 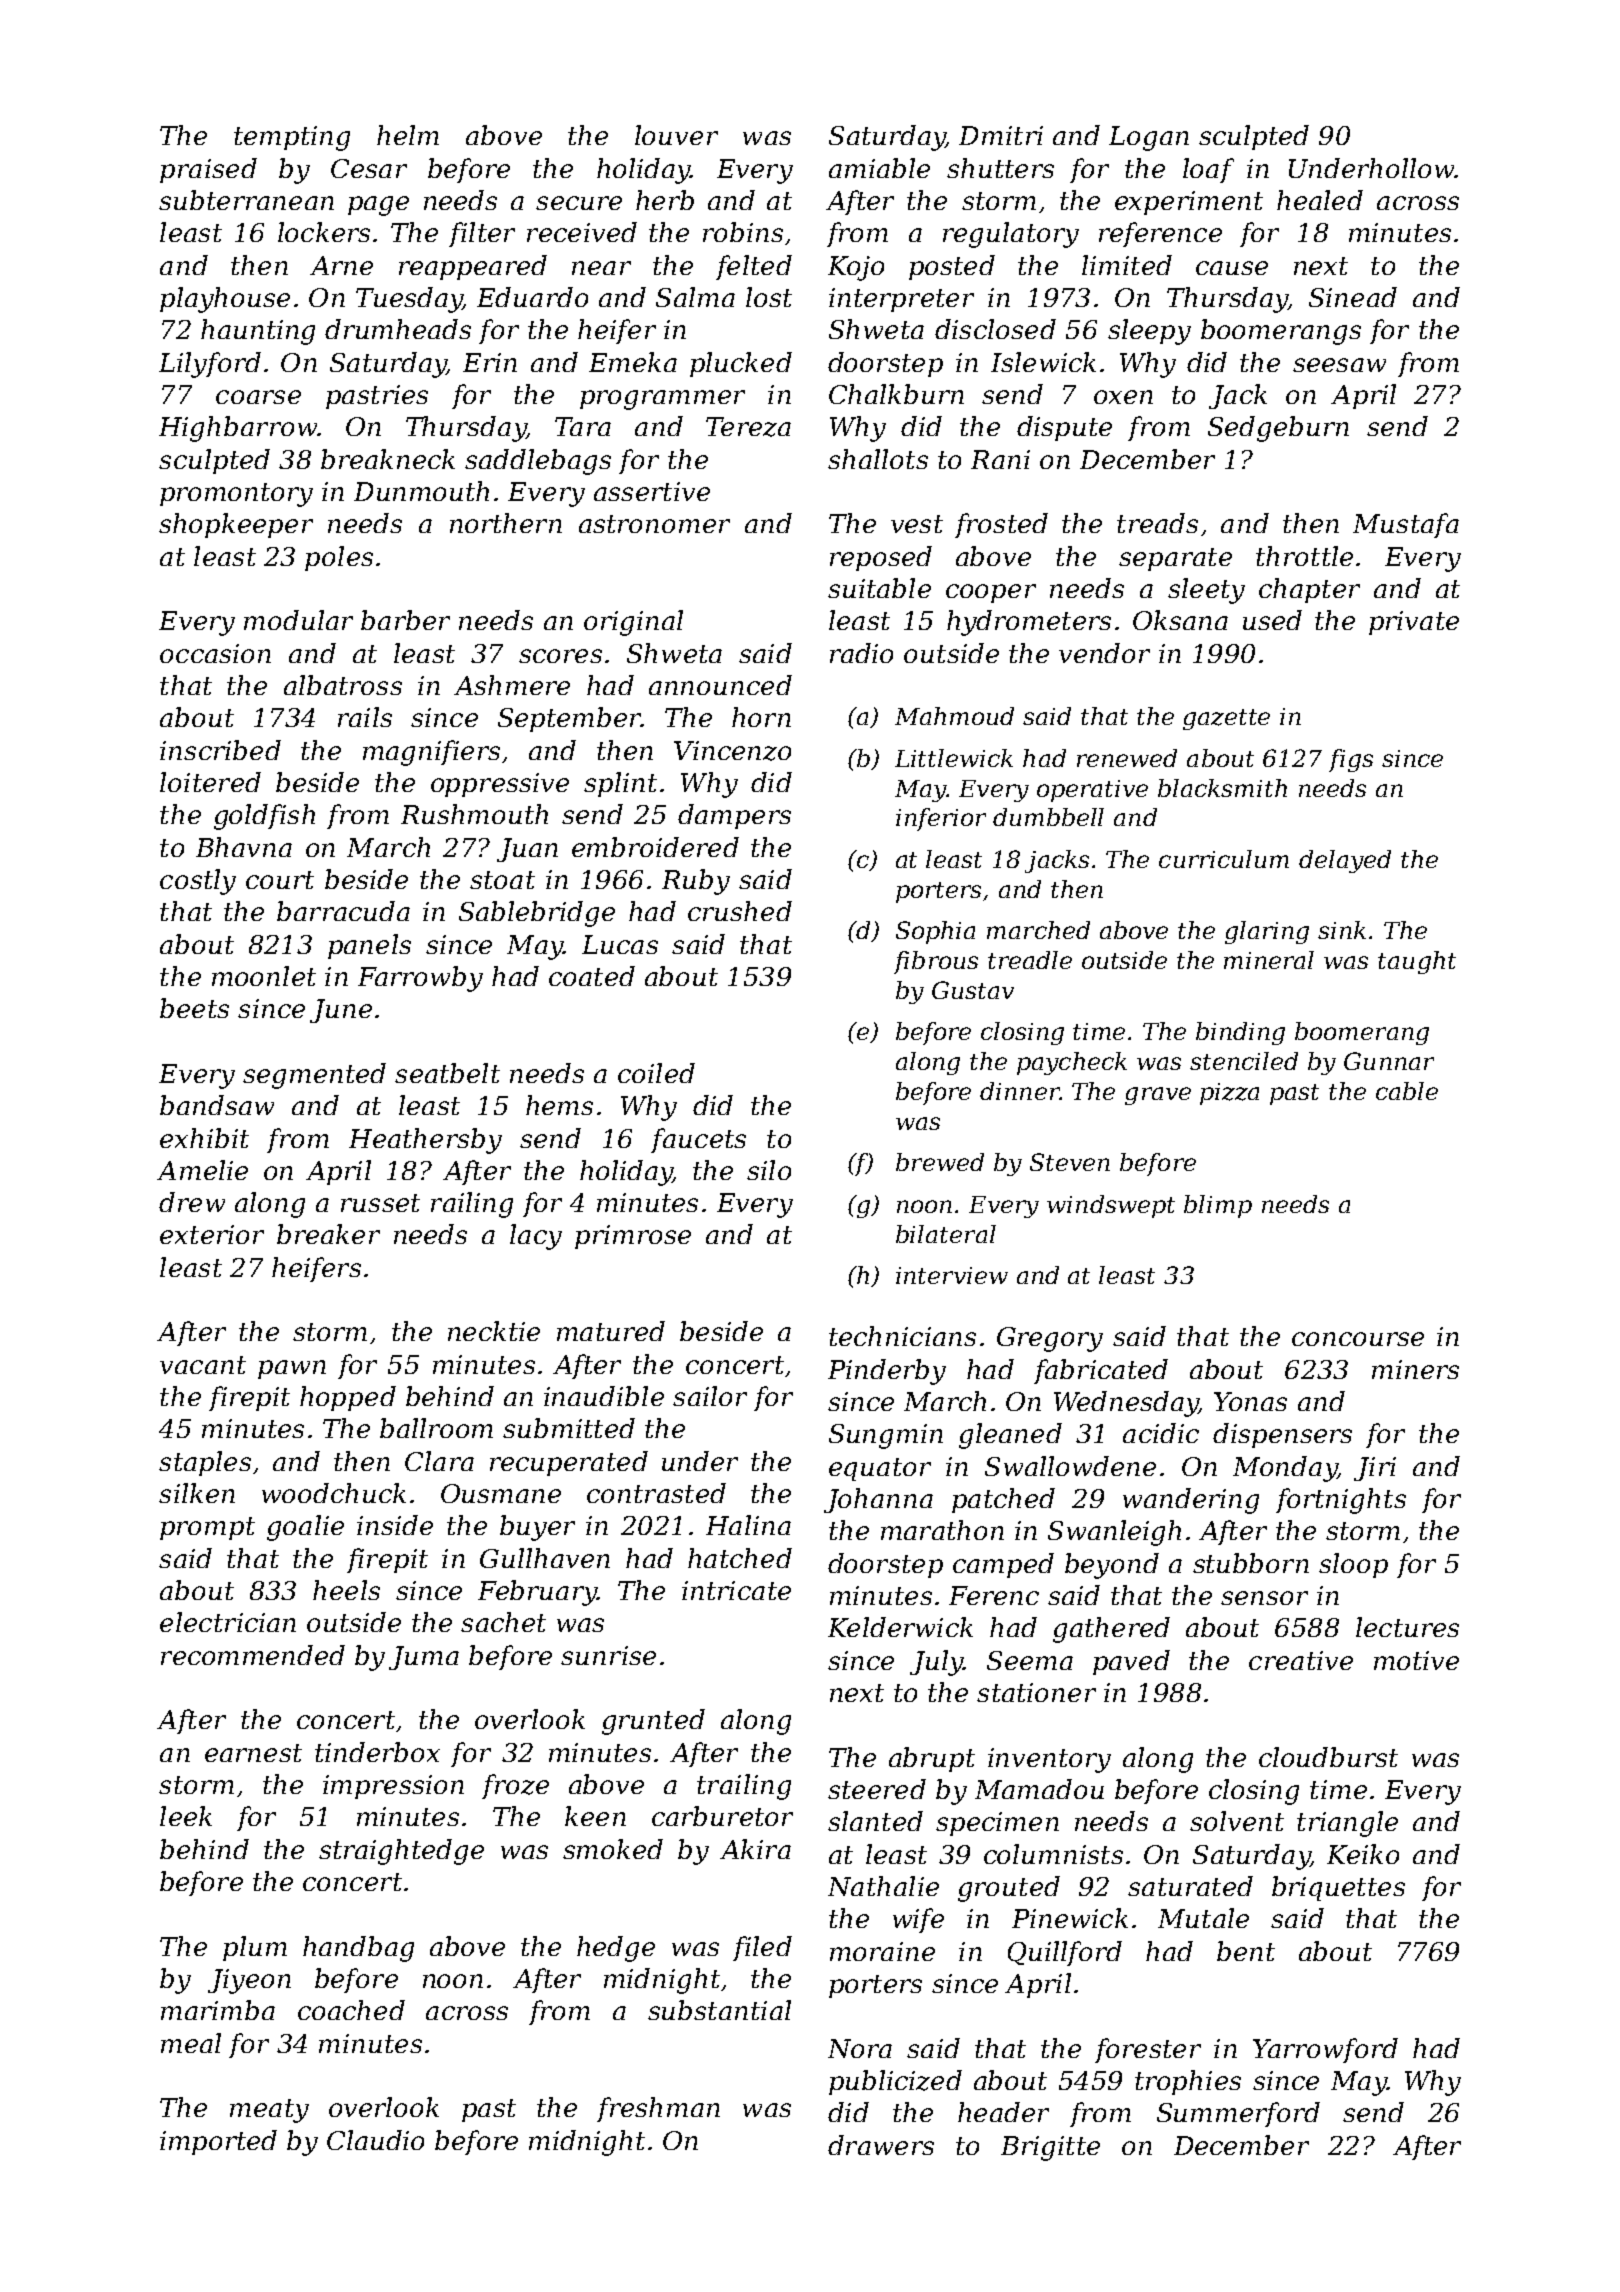 I want to click on barber, so click(x=405, y=620).
